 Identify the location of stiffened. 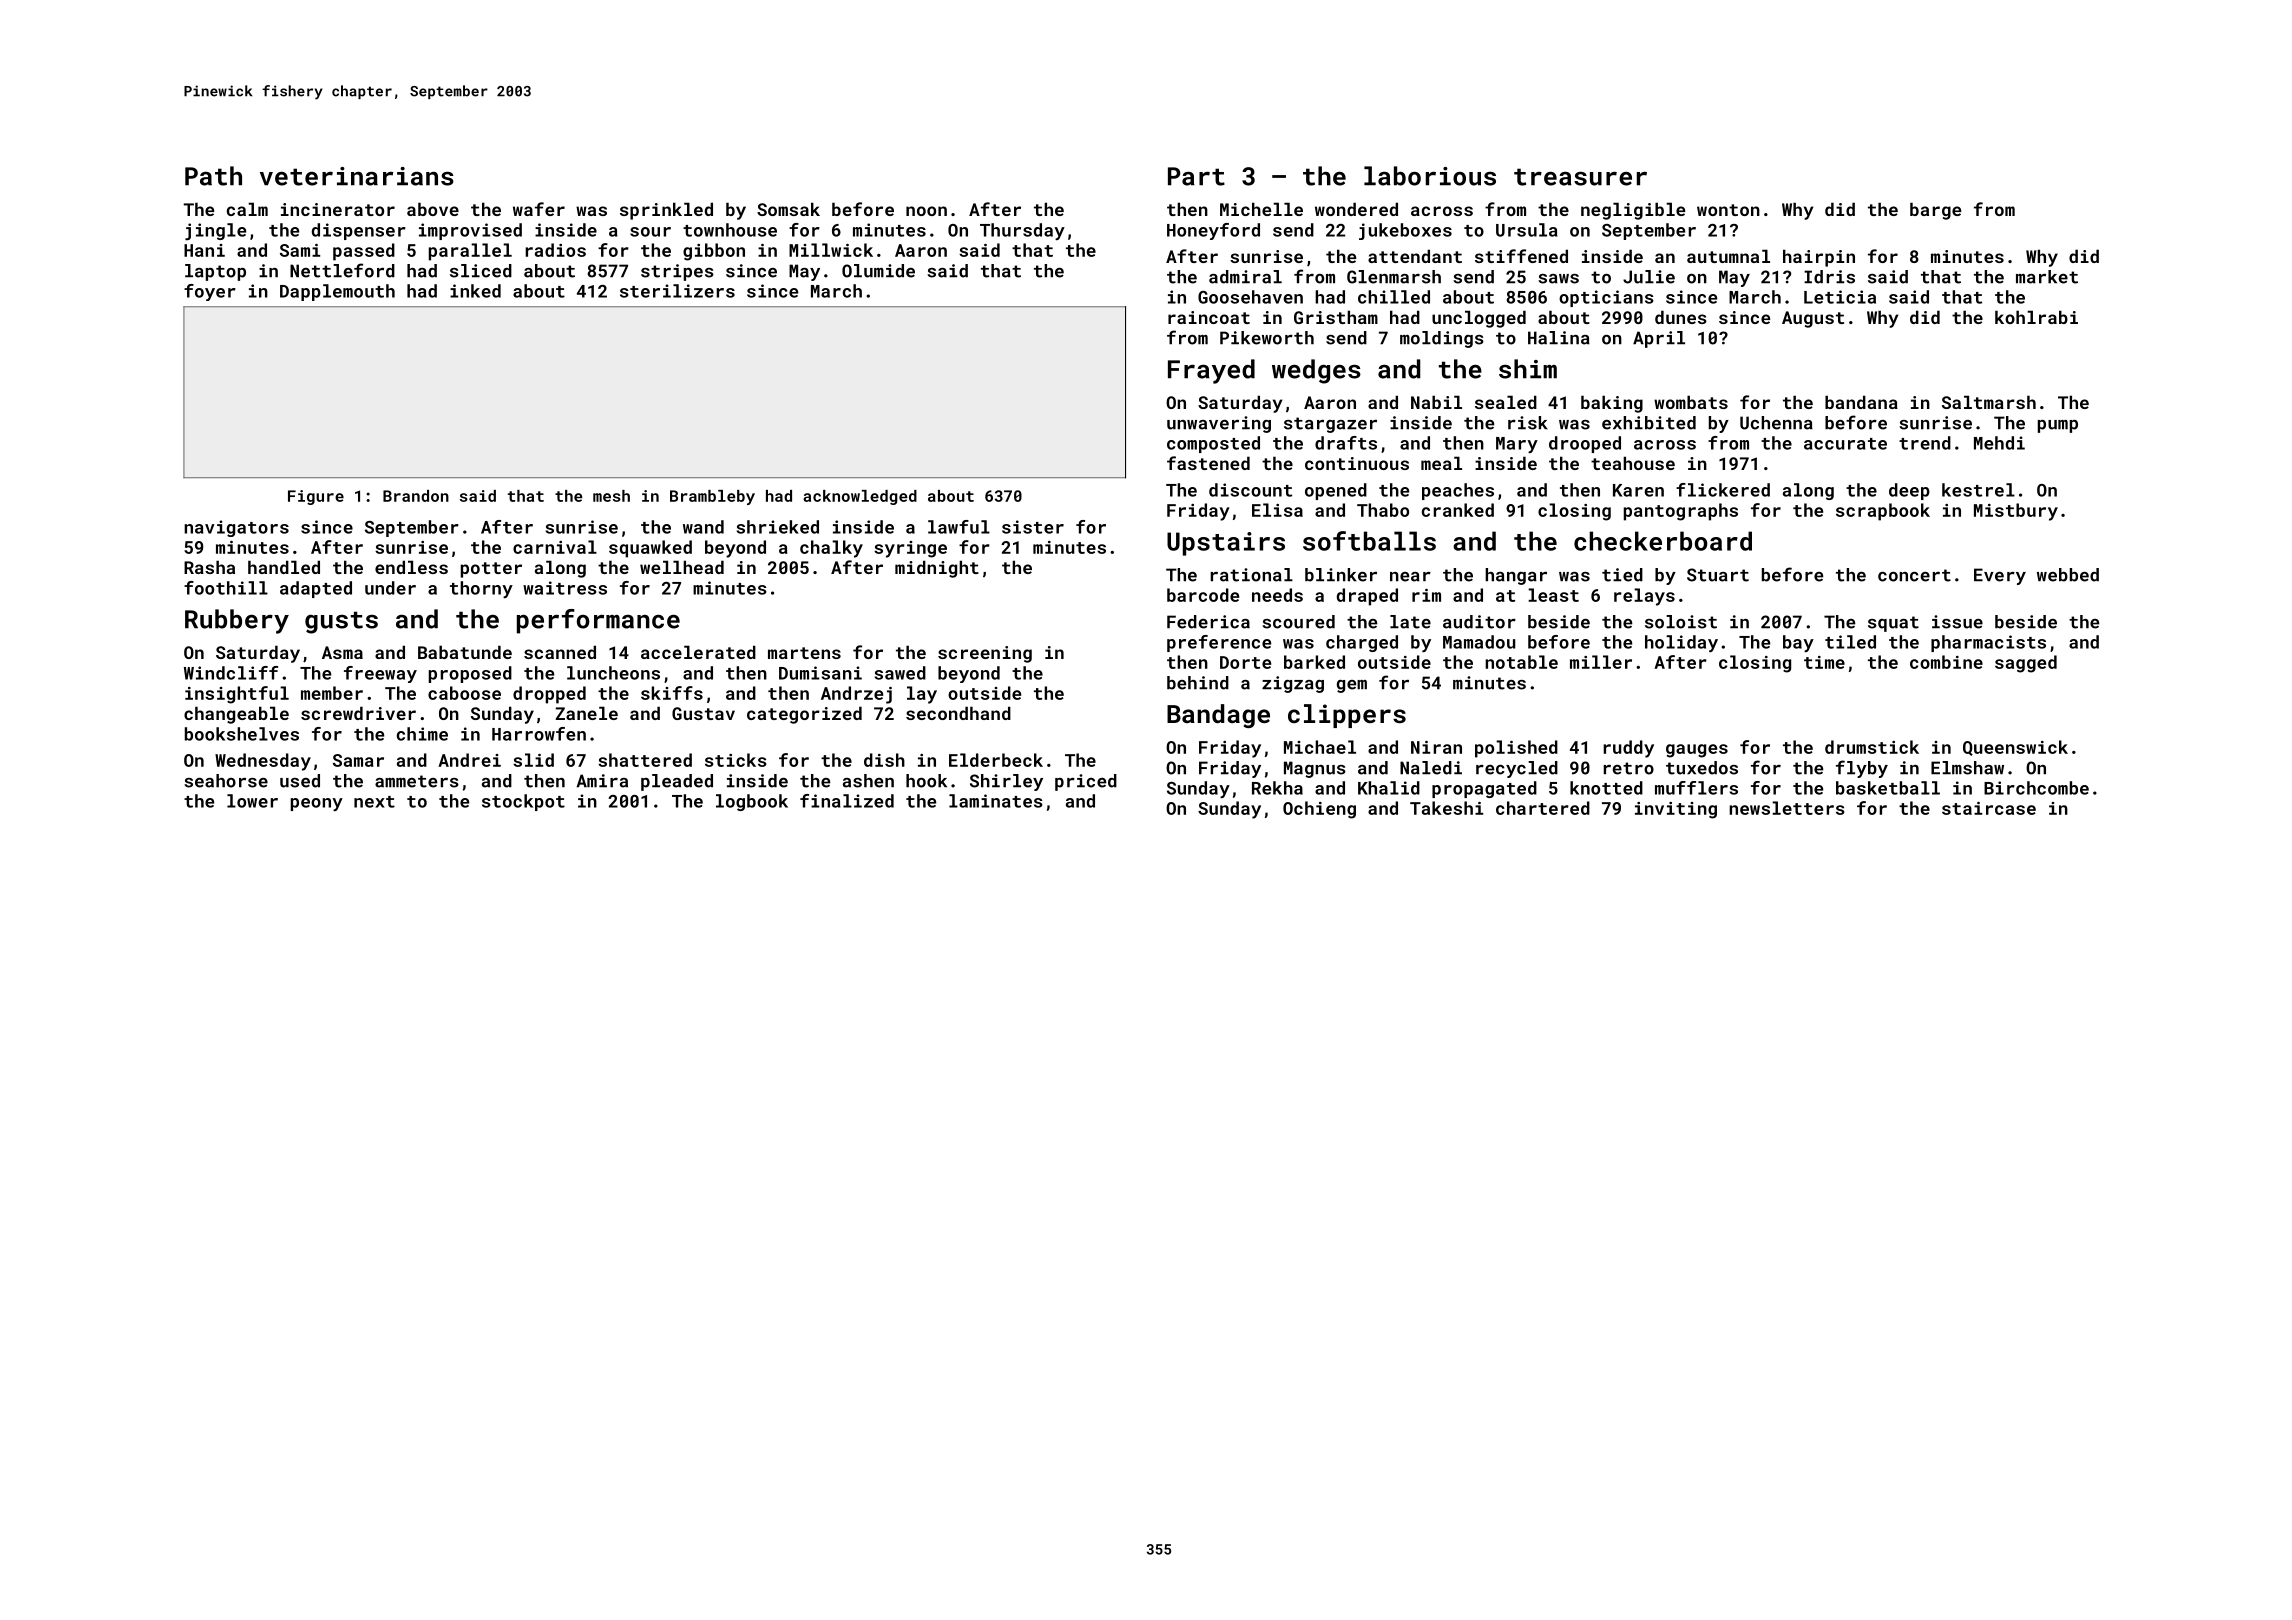
(1521, 256).
